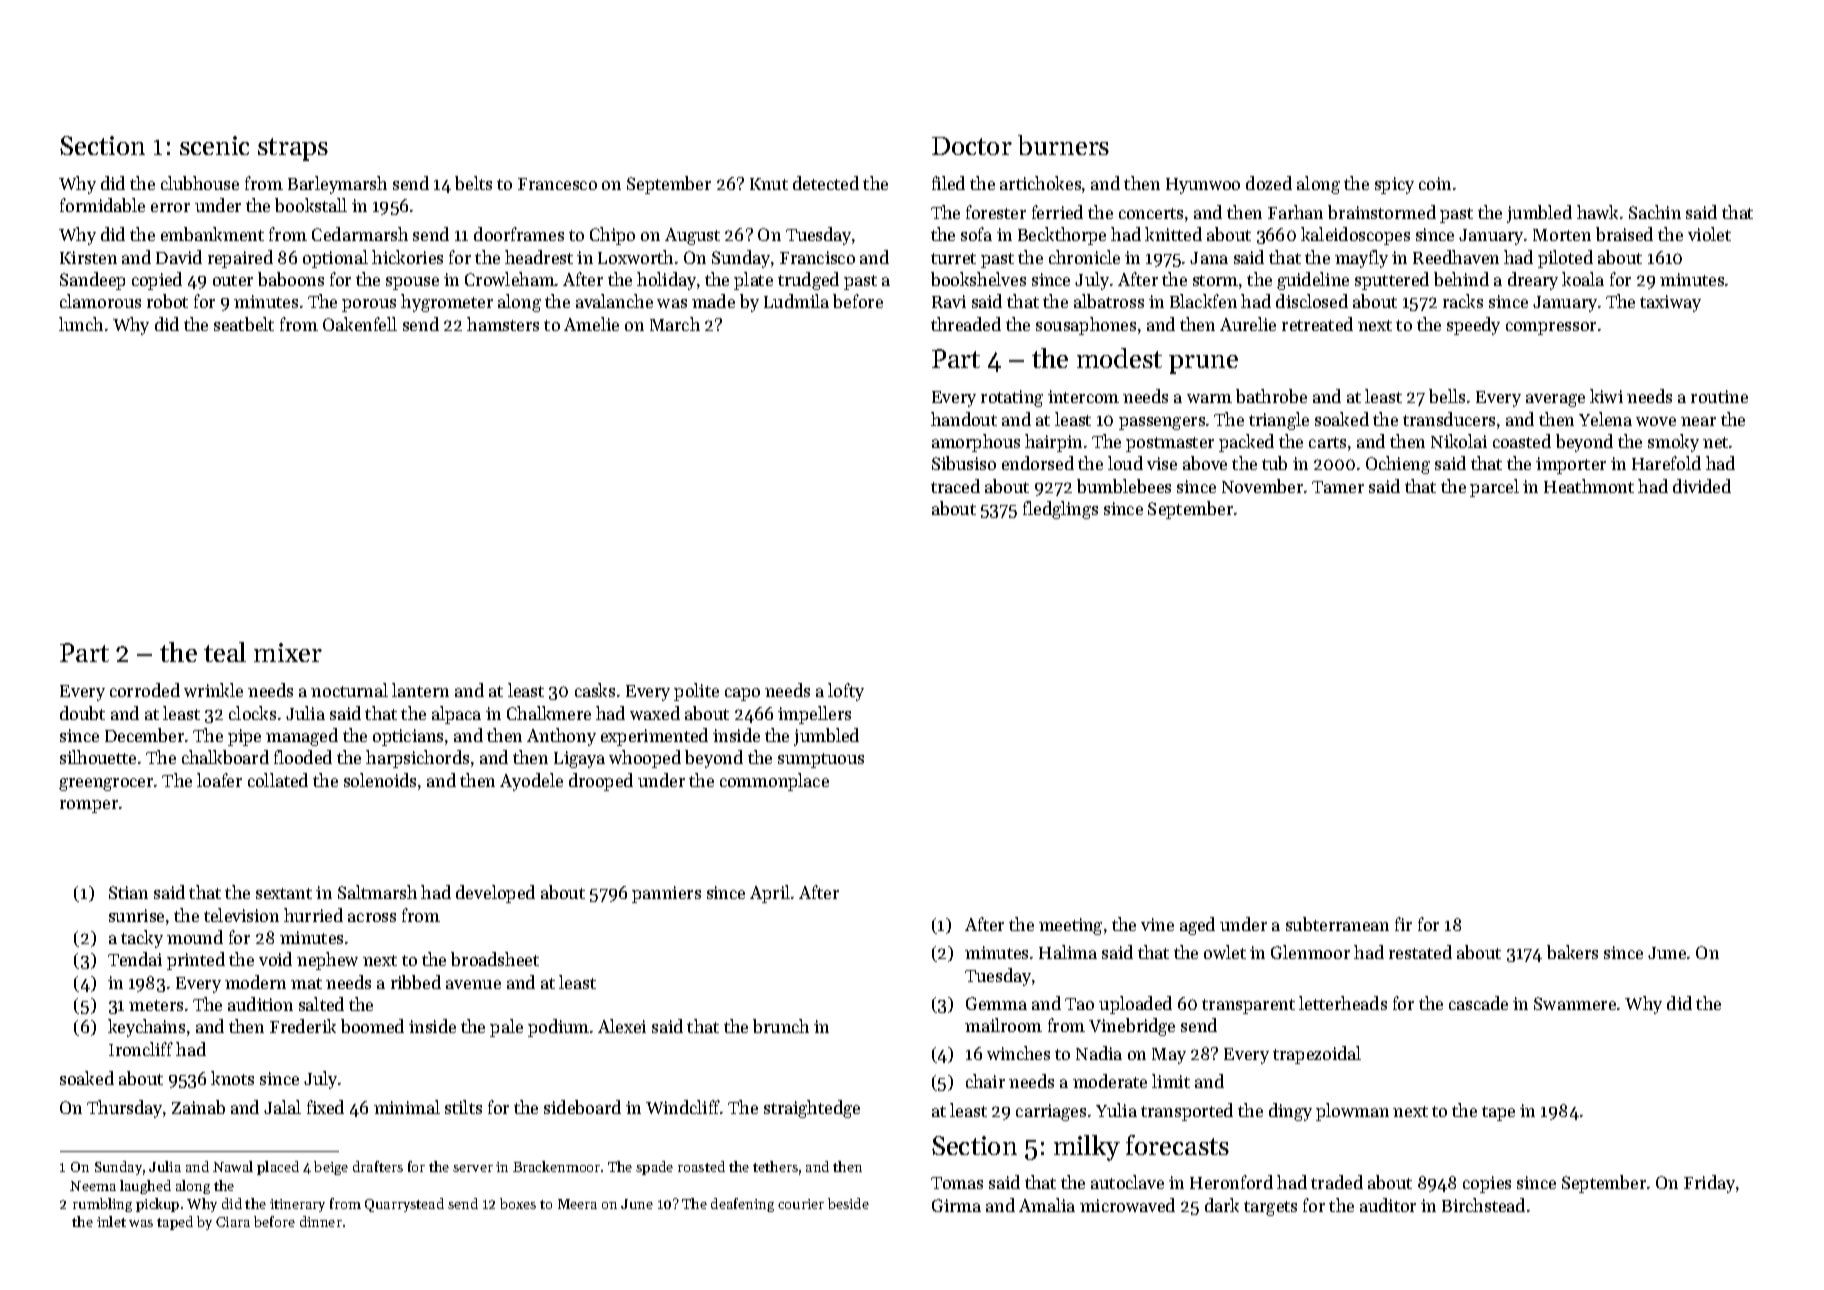  Describe the element at coordinates (1070, 926) in the screenshot. I see `meeting` at that location.
